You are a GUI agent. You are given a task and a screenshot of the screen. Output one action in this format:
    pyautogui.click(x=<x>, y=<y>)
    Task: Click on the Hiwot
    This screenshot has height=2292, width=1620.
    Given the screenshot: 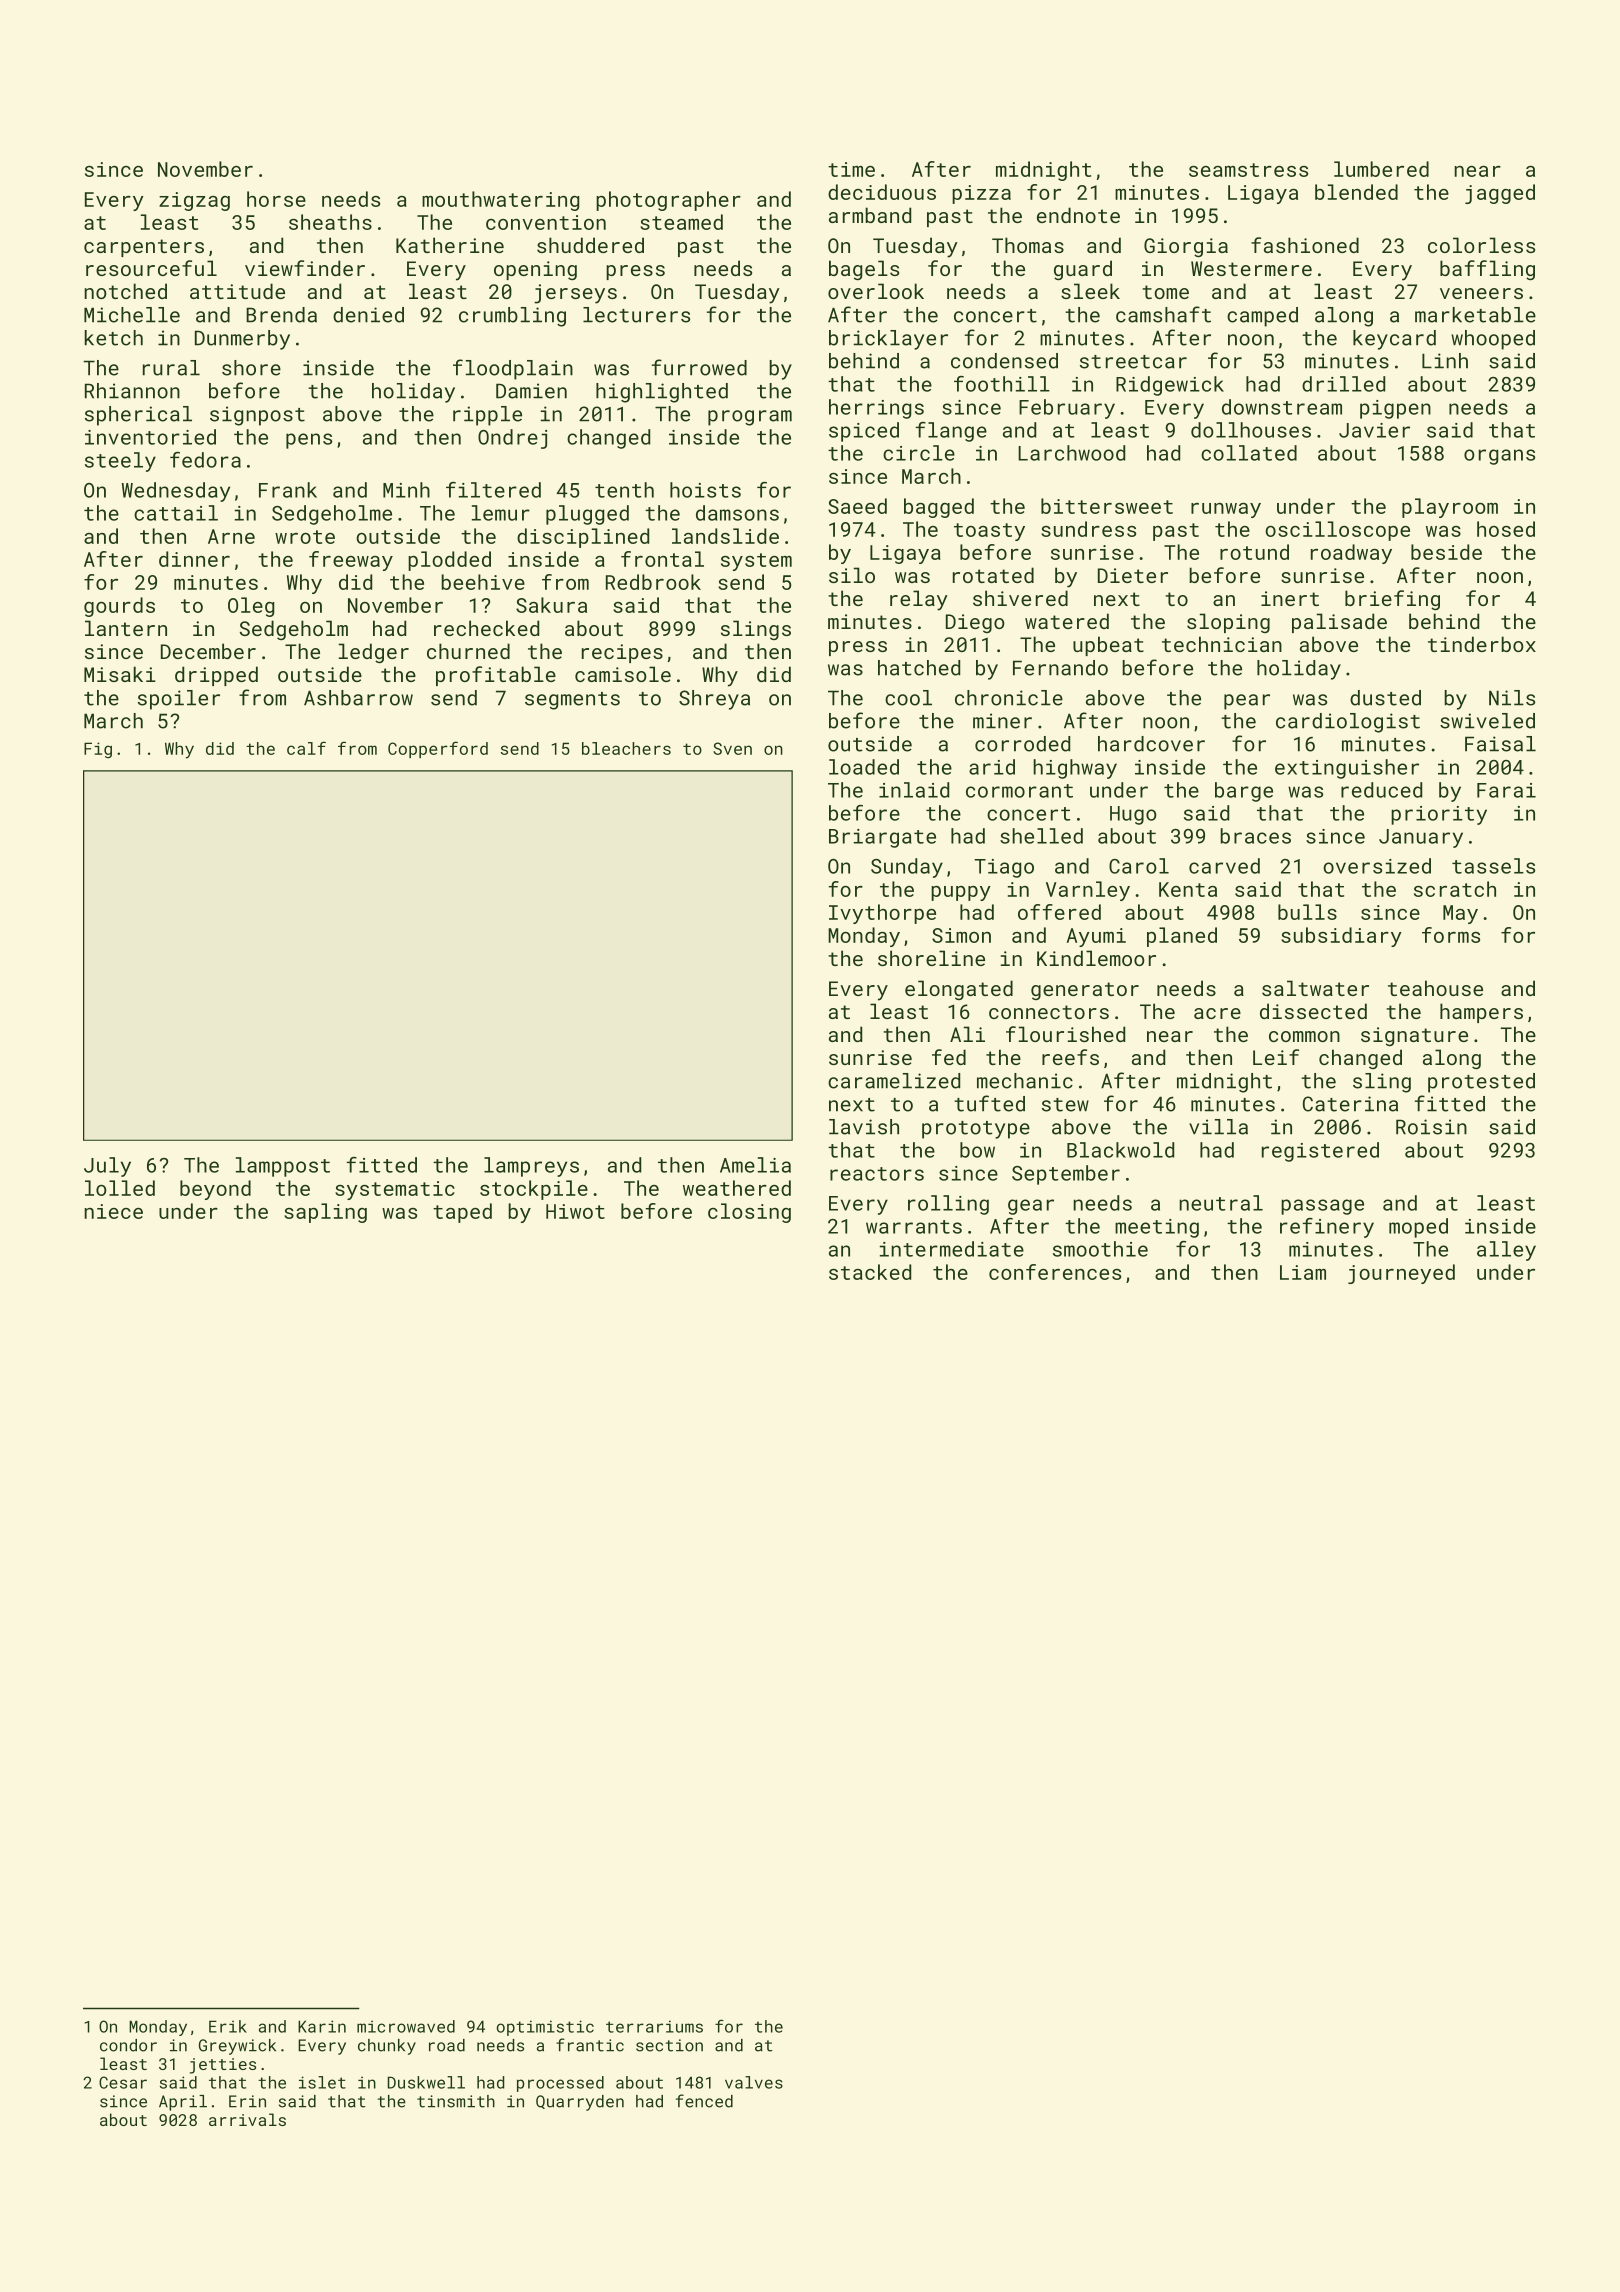 What is the action you would take?
    pyautogui.click(x=575, y=1211)
